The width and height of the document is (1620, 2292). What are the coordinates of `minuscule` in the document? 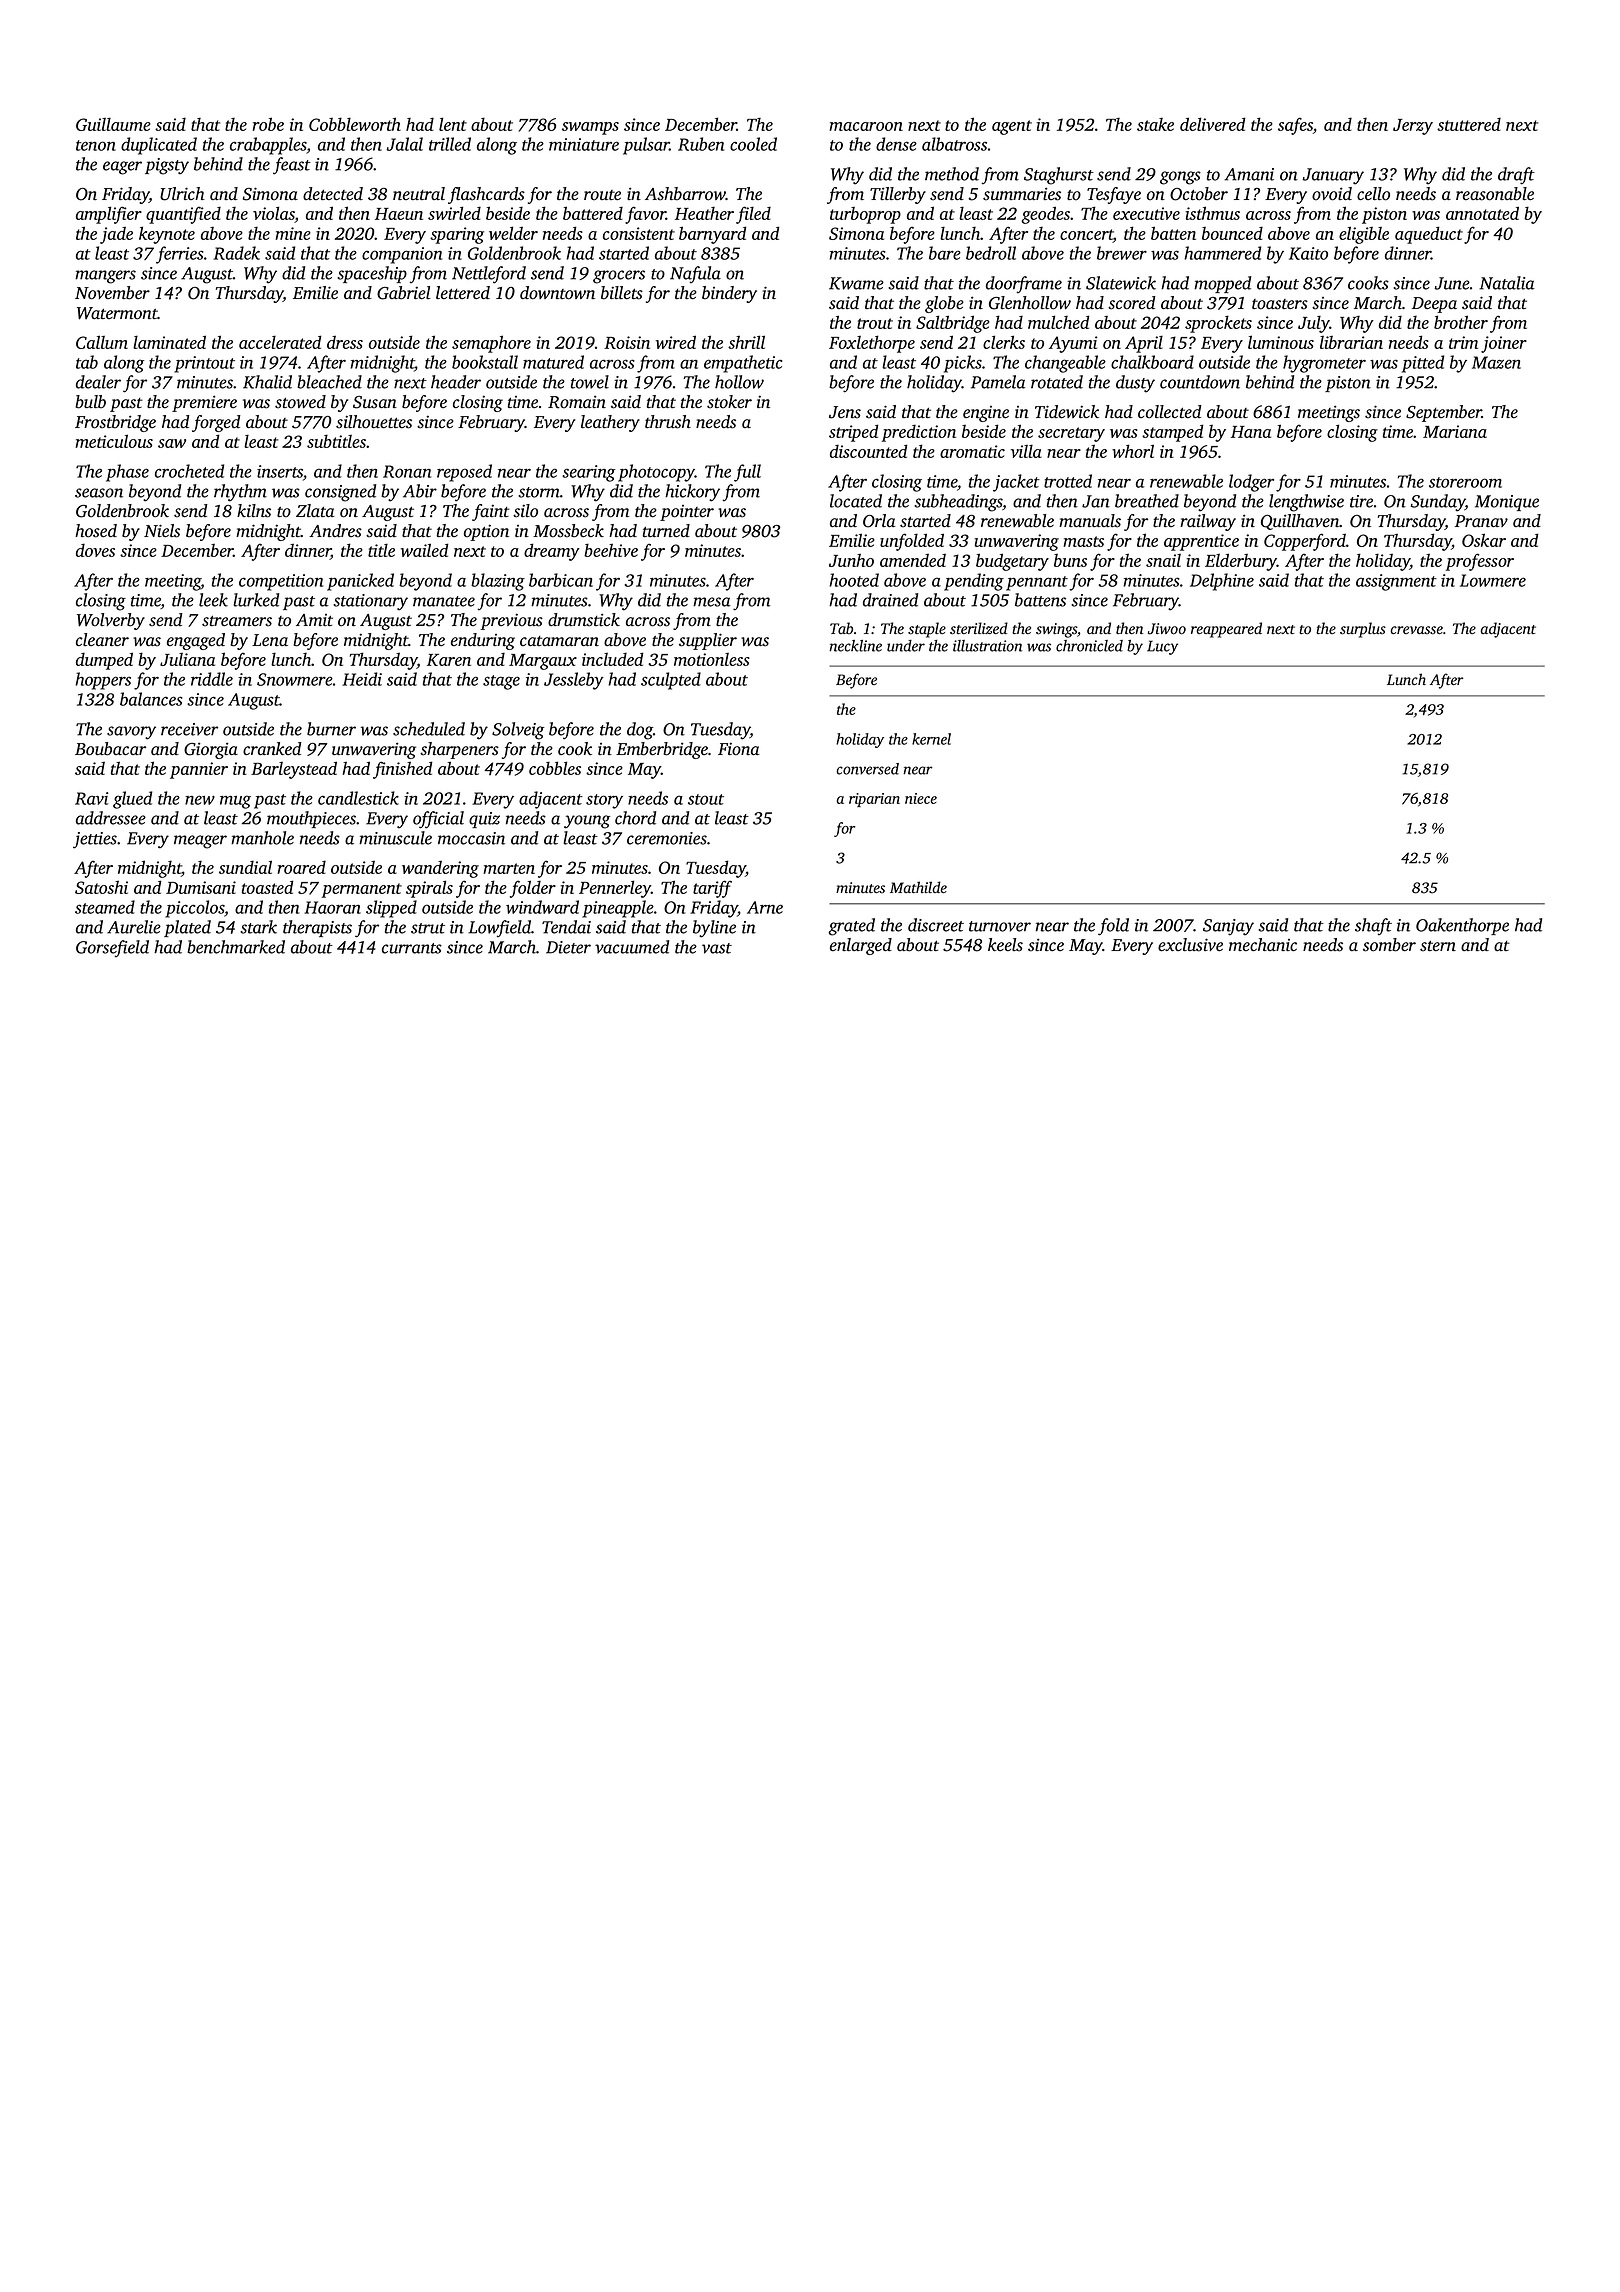 It's located at (395, 838).
